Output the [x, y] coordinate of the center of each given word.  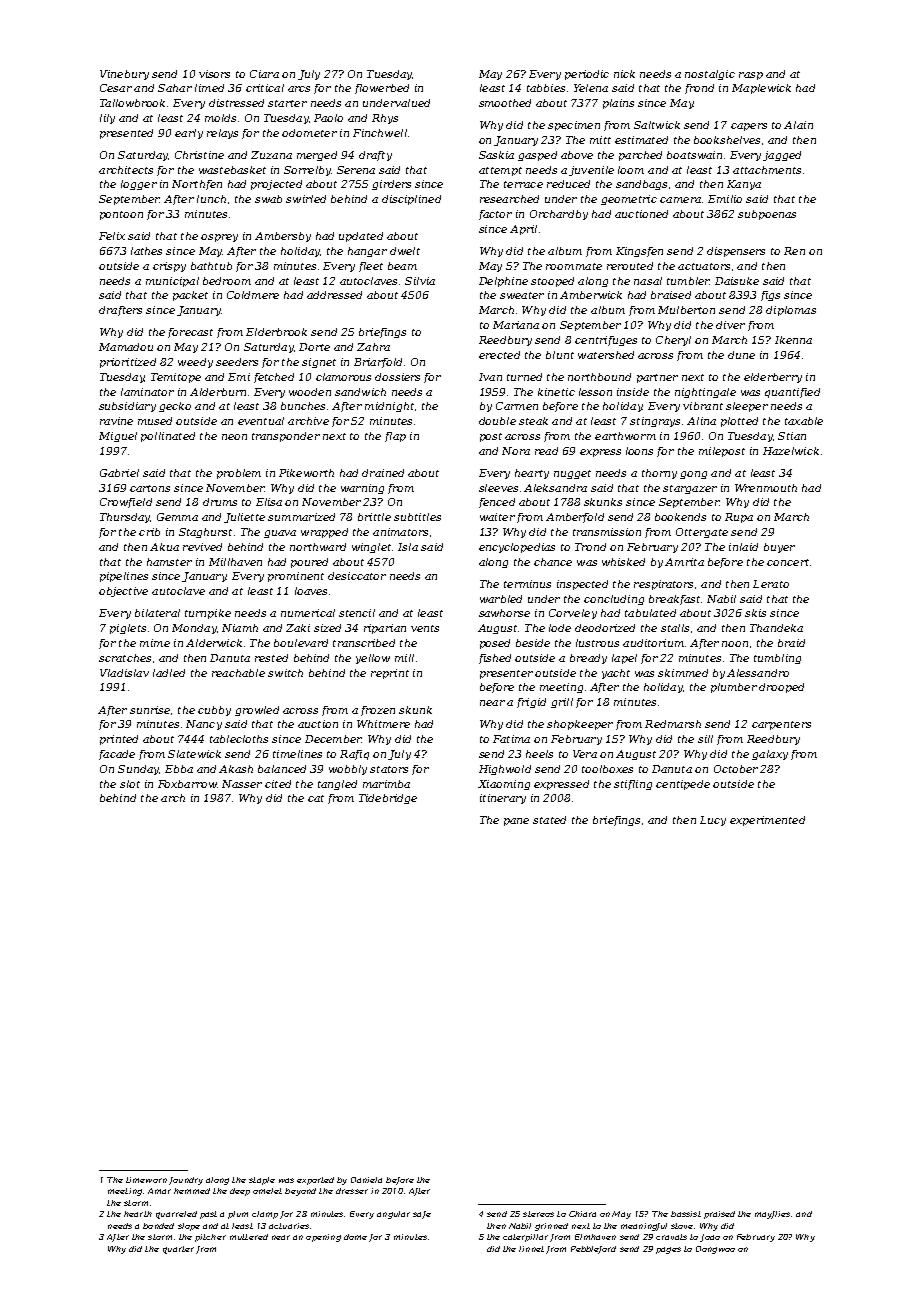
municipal [172, 282]
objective [123, 592]
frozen [378, 711]
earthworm [625, 436]
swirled [306, 199]
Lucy [713, 821]
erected [499, 355]
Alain [798, 125]
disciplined [411, 200]
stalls [675, 628]
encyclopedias [517, 548]
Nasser [242, 784]
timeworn [146, 1180]
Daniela [366, 1180]
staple [262, 1181]
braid [791, 643]
